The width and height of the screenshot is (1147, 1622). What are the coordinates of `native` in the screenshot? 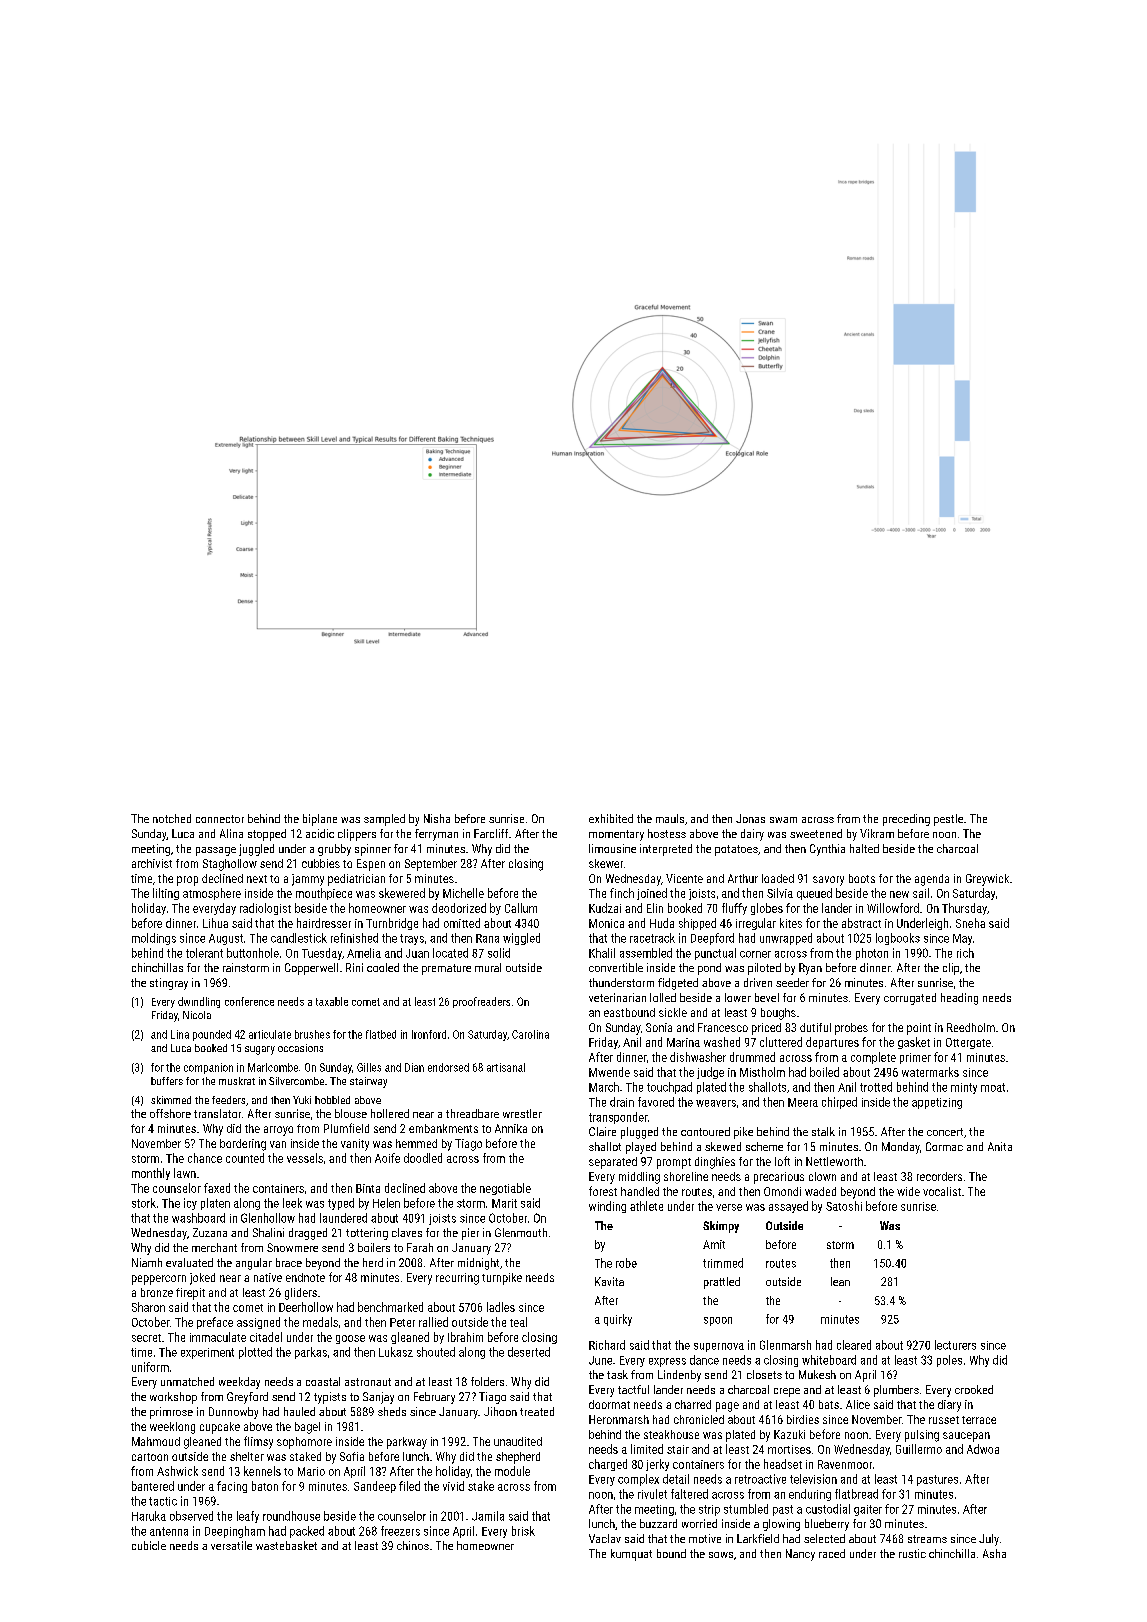 It's located at (268, 1277).
